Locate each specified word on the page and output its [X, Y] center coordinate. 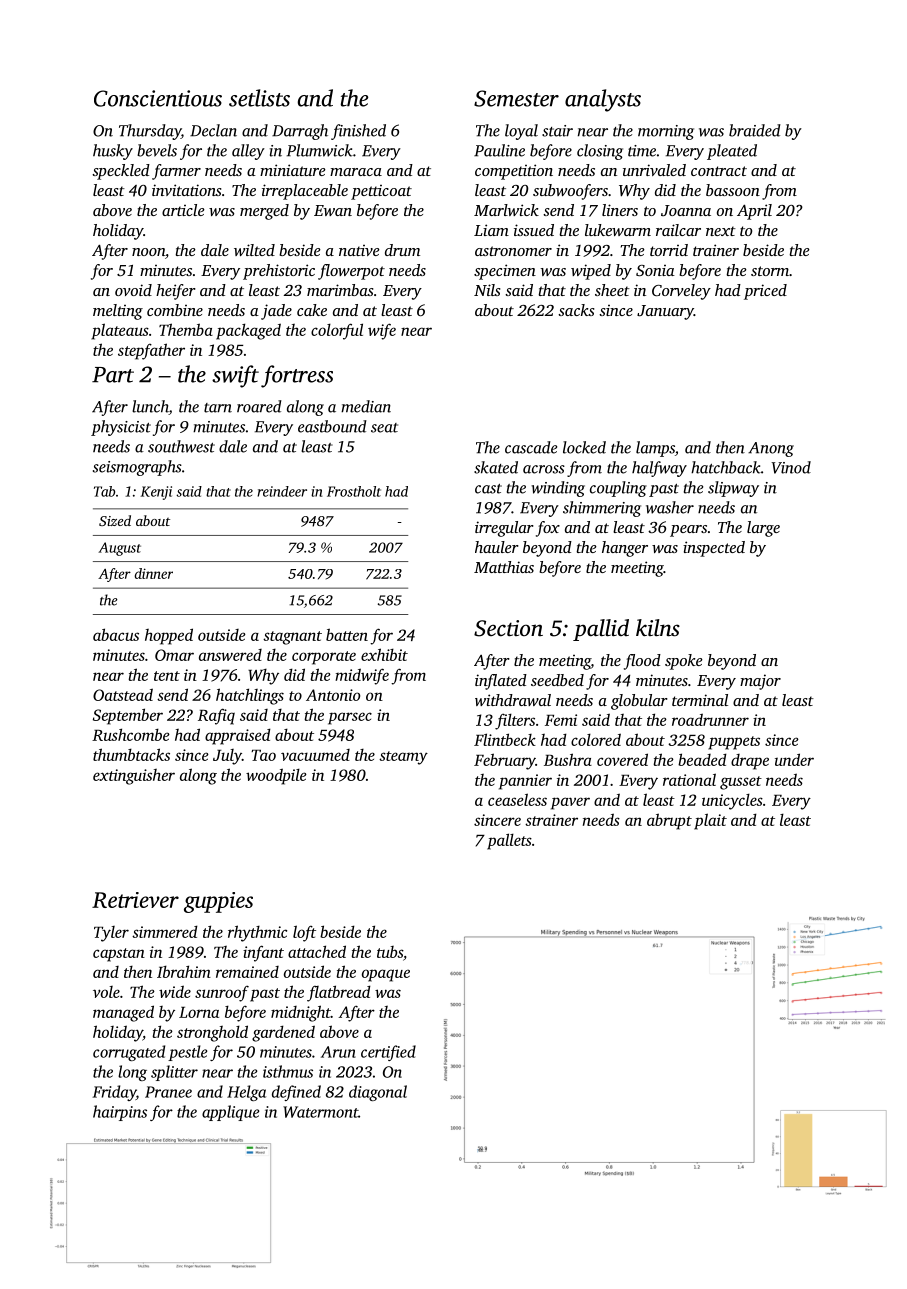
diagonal [378, 1093]
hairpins [120, 1113]
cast [488, 489]
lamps [655, 449]
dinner [154, 573]
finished [358, 132]
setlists [259, 98]
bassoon [733, 190]
